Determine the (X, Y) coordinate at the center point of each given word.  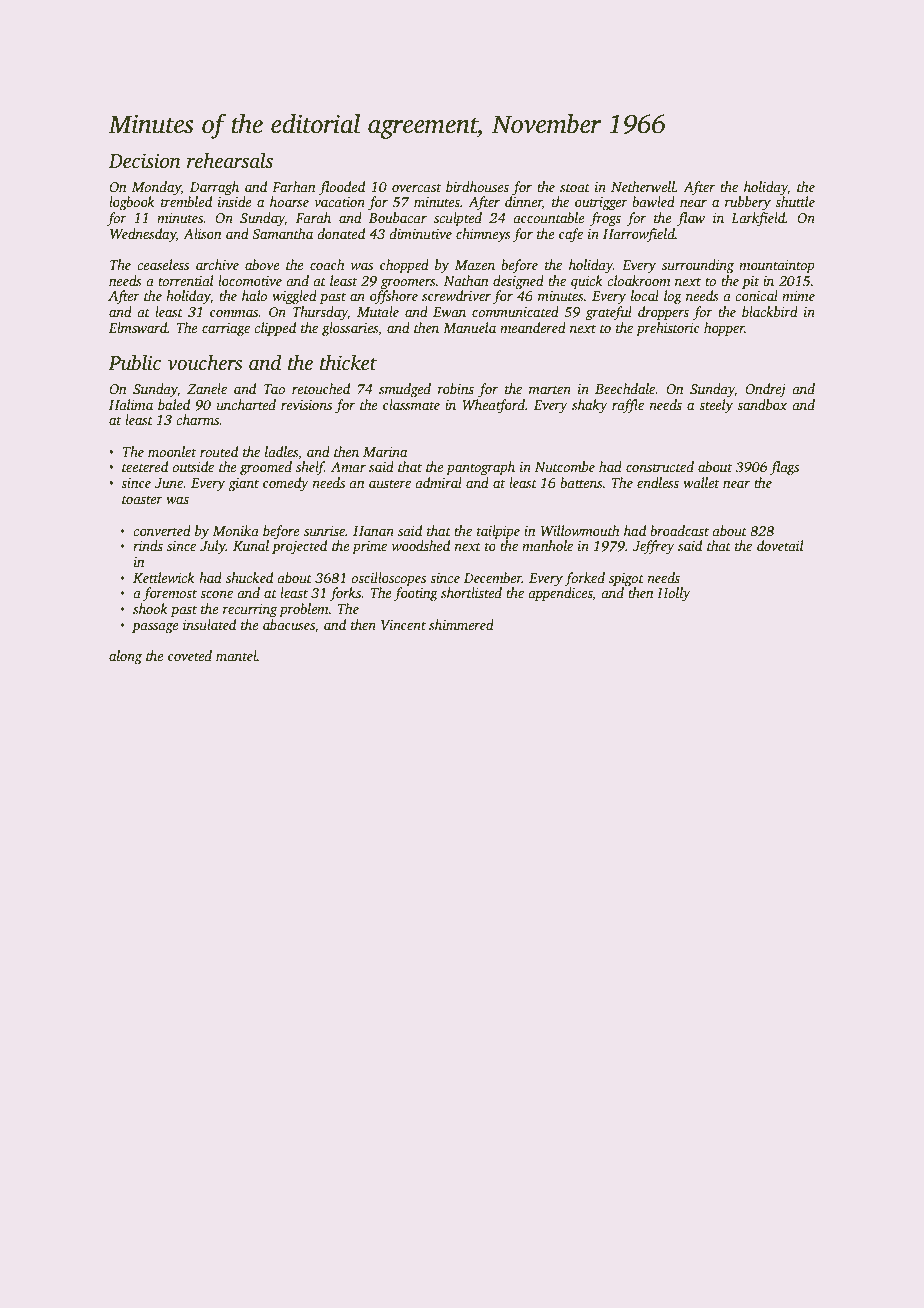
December (493, 577)
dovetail (780, 545)
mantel (236, 655)
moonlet (172, 451)
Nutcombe (565, 466)
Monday (156, 188)
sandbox (762, 404)
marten (550, 389)
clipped (275, 329)
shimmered (461, 624)
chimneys (483, 235)
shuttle (795, 201)
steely (716, 406)
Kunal (251, 545)
